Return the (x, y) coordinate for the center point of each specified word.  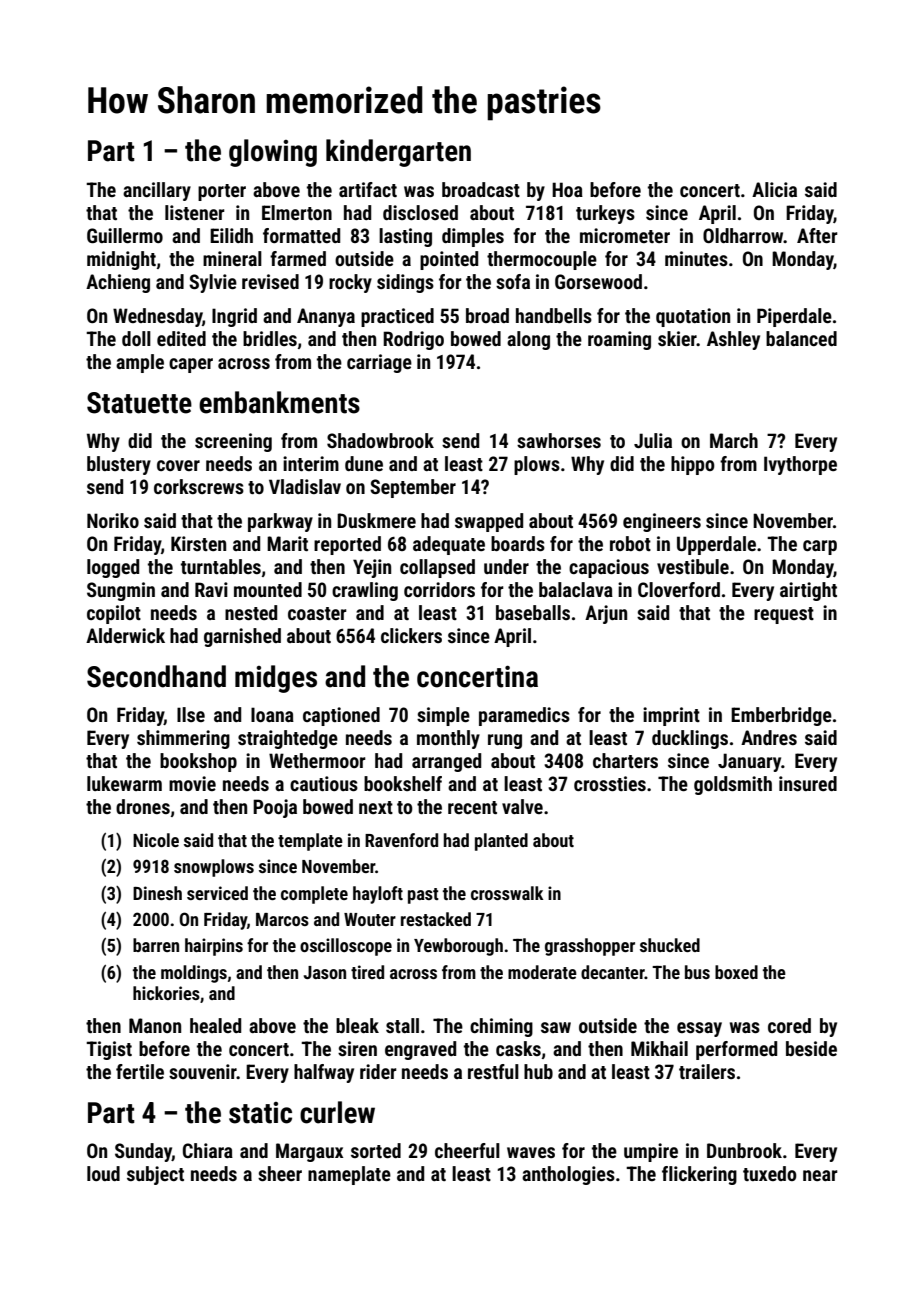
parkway (280, 522)
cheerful (467, 1150)
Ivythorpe (800, 465)
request (784, 615)
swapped (489, 522)
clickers (411, 635)
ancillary (157, 191)
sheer (280, 1173)
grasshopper (590, 947)
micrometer (625, 235)
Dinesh (157, 893)
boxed (736, 972)
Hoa (567, 189)
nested (251, 612)
